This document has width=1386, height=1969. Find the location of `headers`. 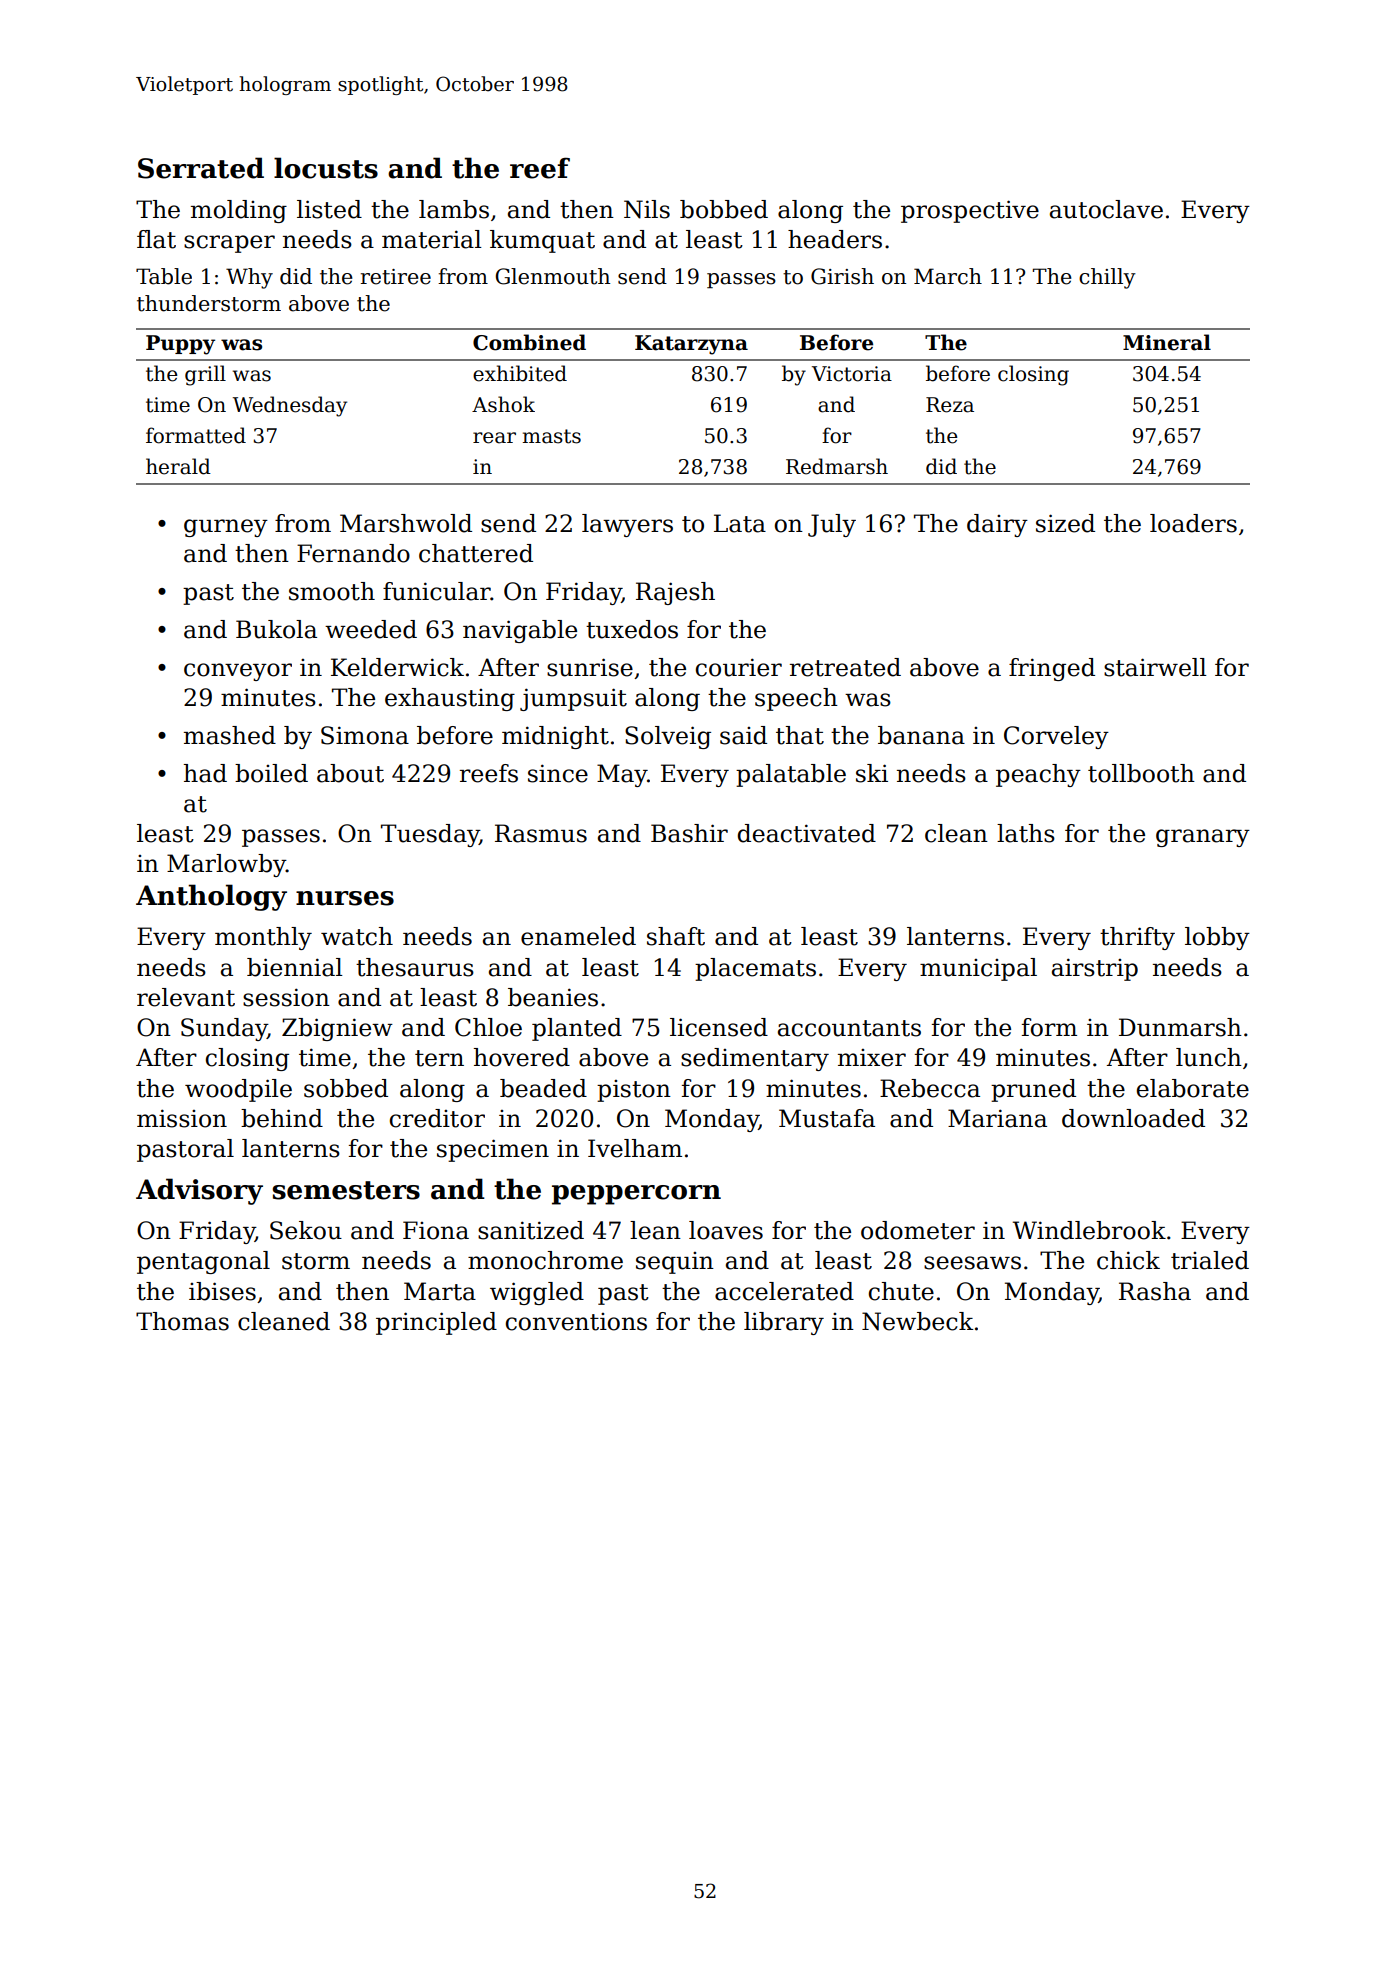

headers is located at coordinates (835, 239).
